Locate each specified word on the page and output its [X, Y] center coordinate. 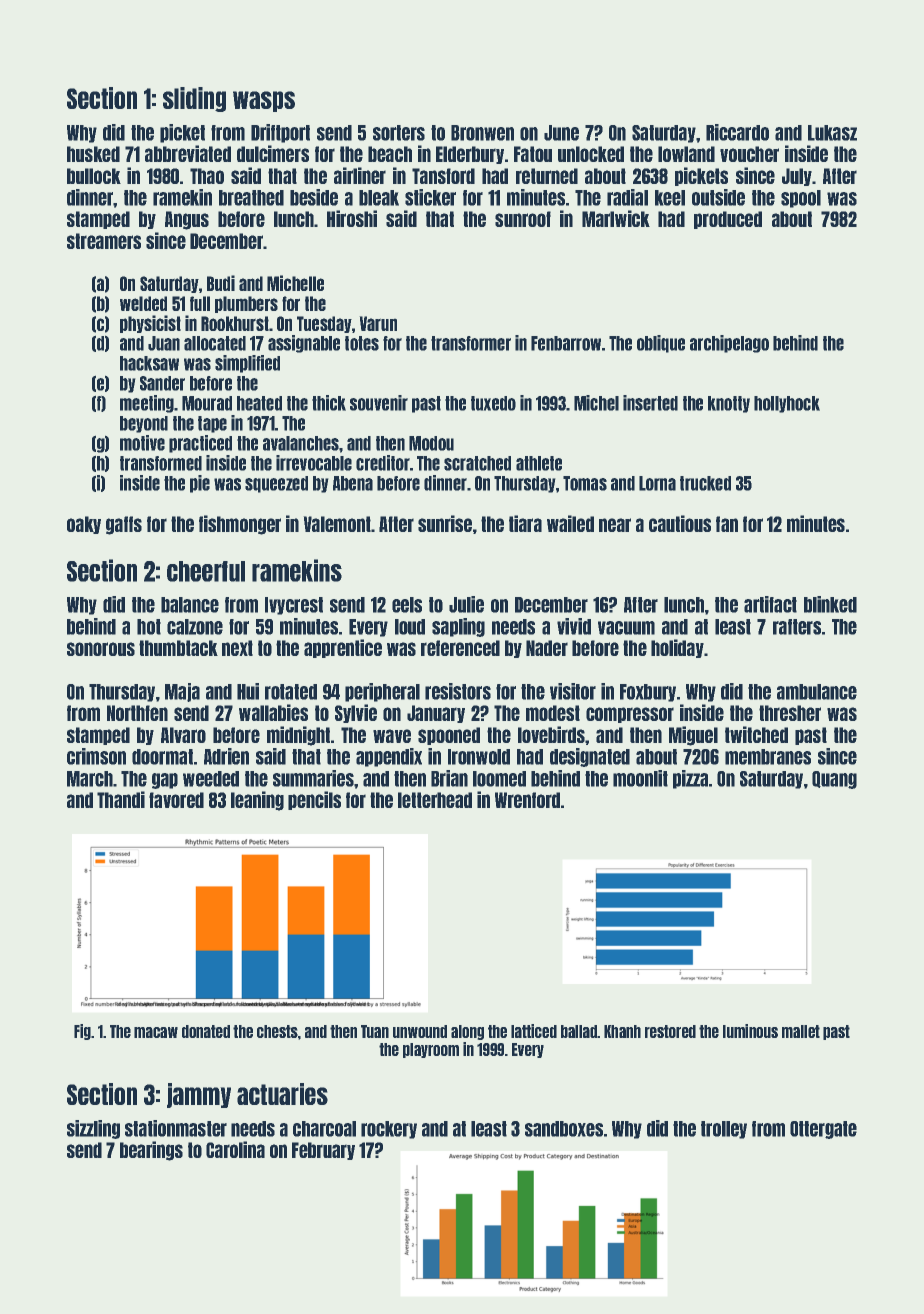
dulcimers [273, 153]
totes [362, 343]
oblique [661, 344]
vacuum [626, 628]
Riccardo [737, 132]
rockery [389, 1130]
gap [165, 781]
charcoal [324, 1129]
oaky [84, 525]
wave [392, 736]
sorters [399, 133]
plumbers [246, 304]
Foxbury [648, 693]
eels [407, 605]
